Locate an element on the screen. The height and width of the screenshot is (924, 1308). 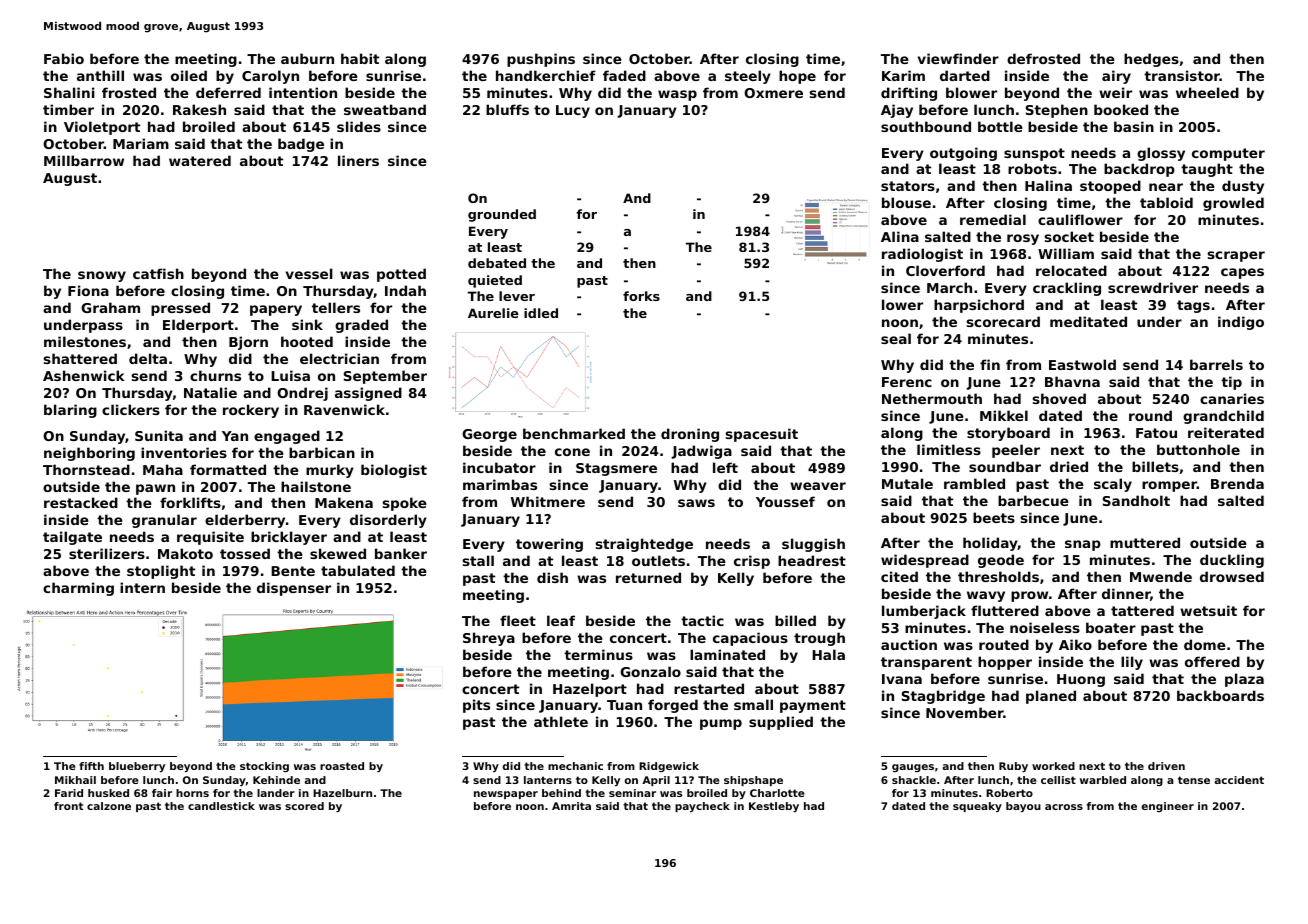
harpsichord is located at coordinates (979, 306).
